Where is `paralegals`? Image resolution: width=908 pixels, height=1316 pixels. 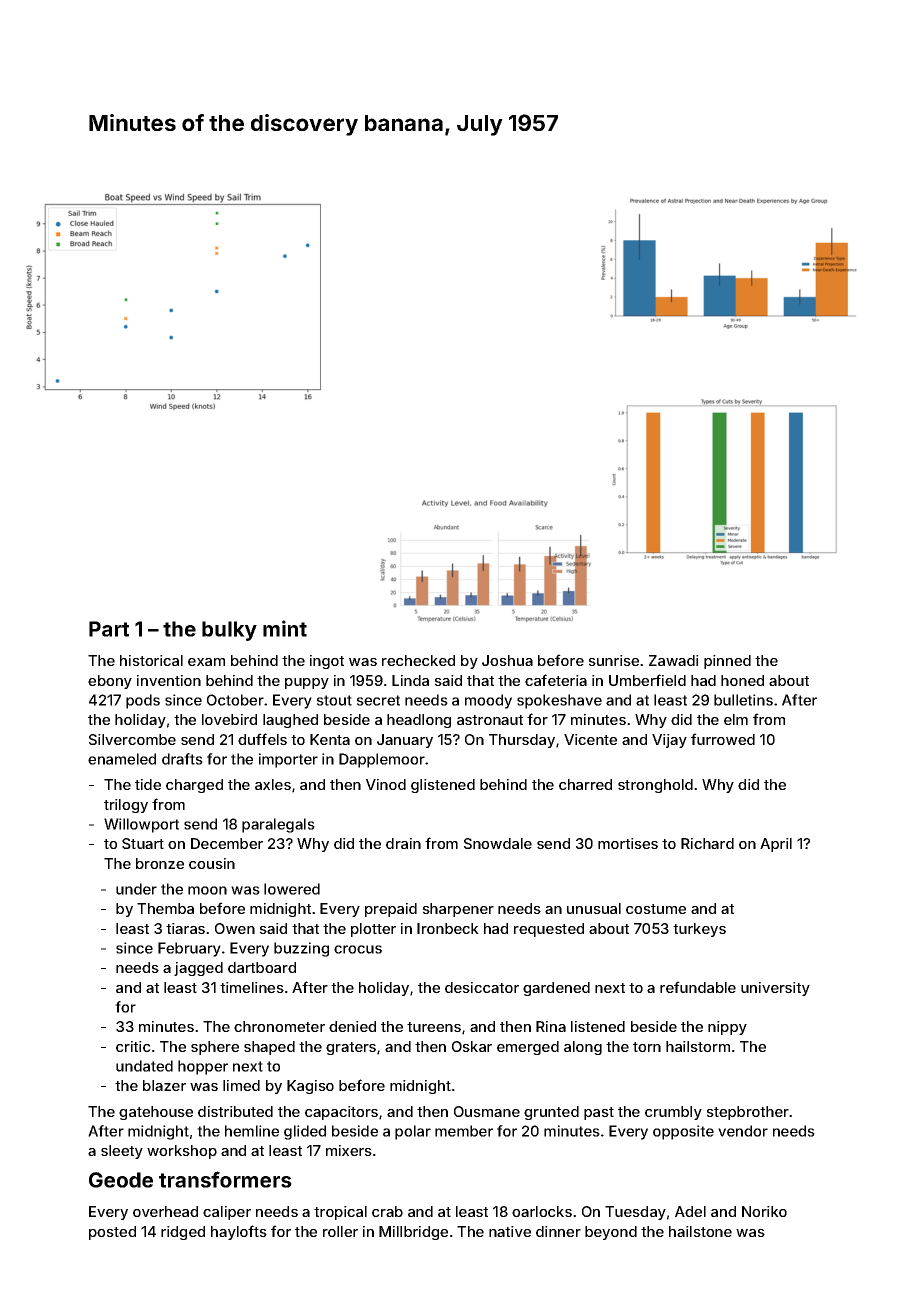
paralegals is located at coordinates (278, 825).
